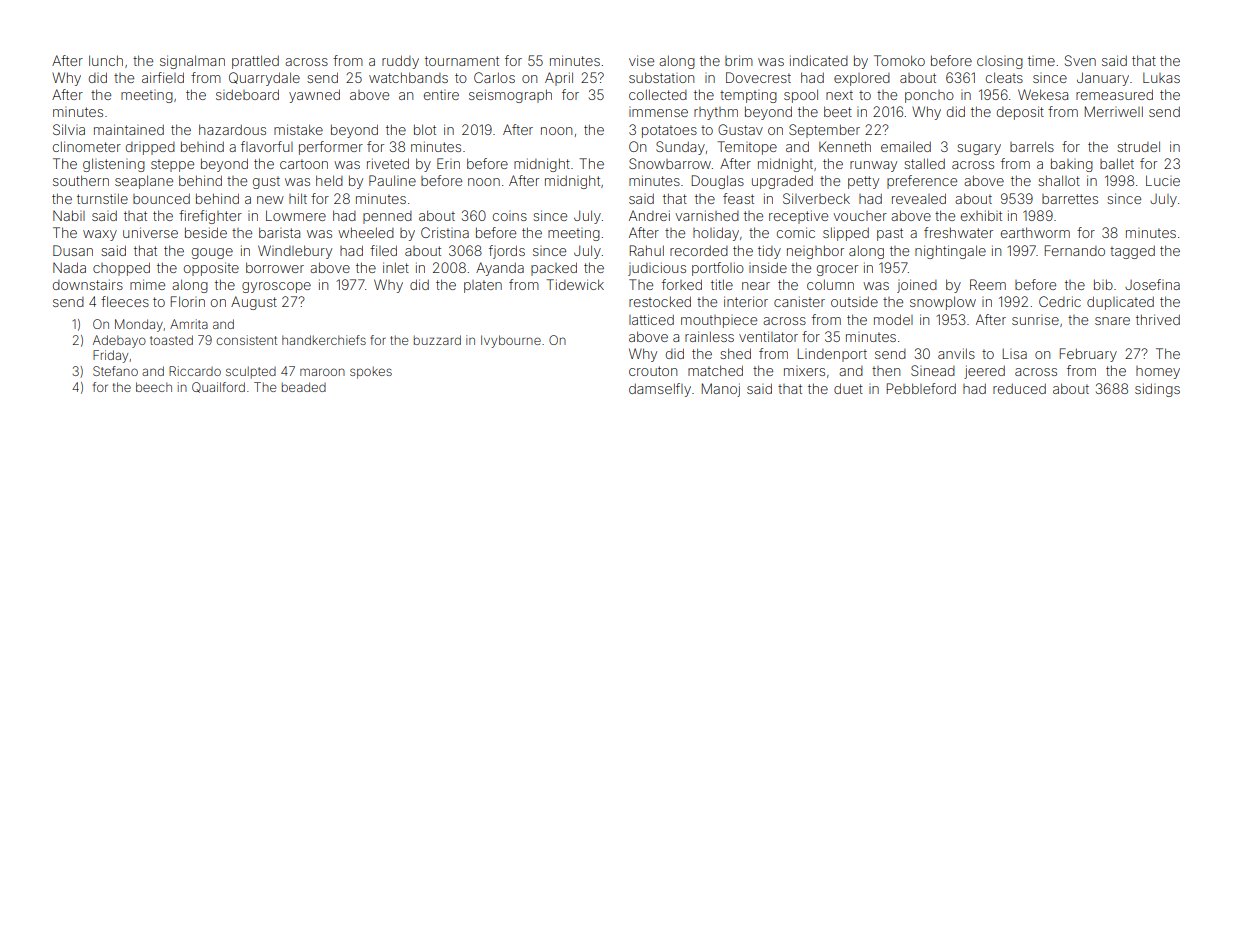  Describe the element at coordinates (649, 215) in the image. I see `Andrei` at that location.
